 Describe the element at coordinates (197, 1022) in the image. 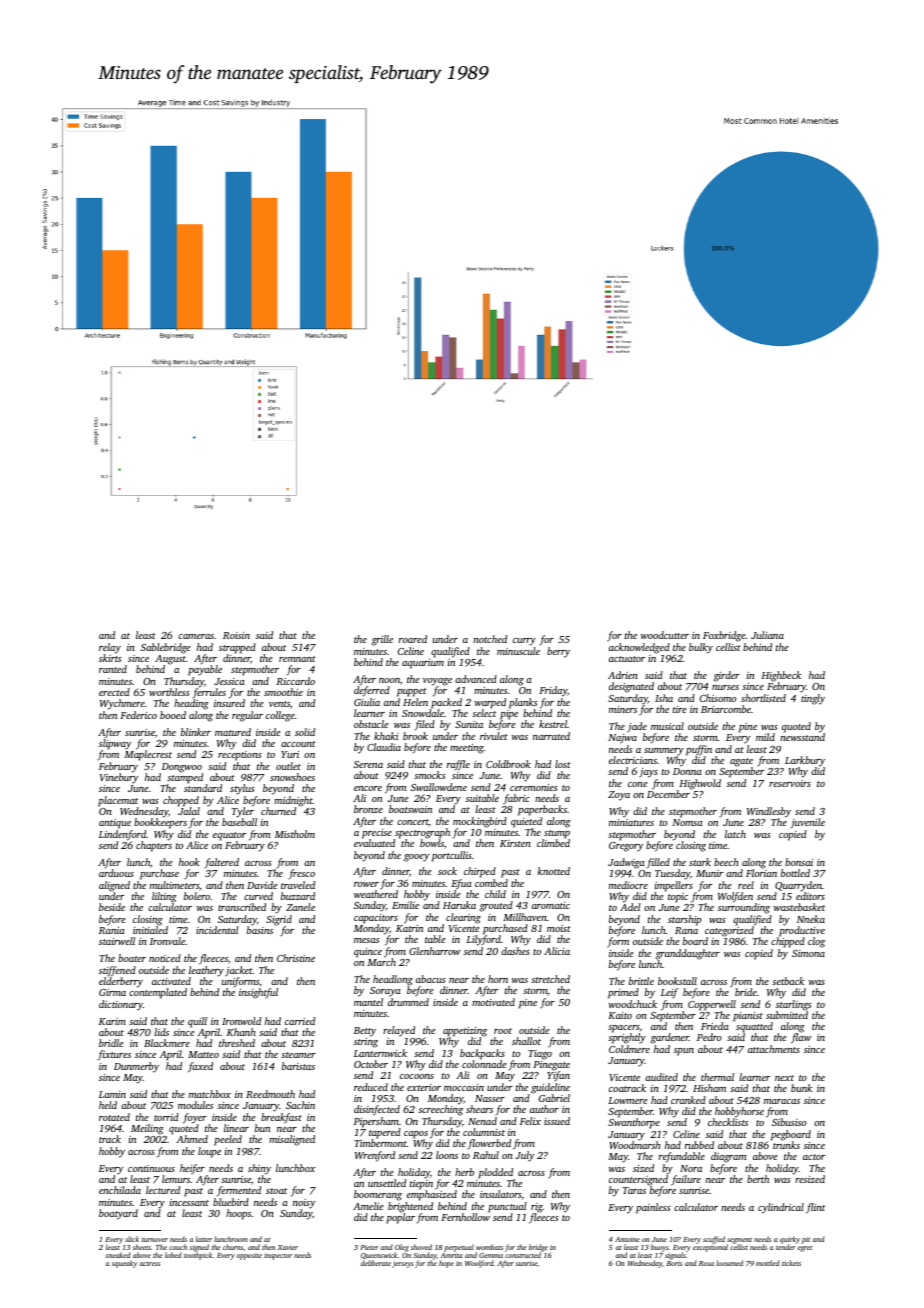

I see `quill` at that location.
